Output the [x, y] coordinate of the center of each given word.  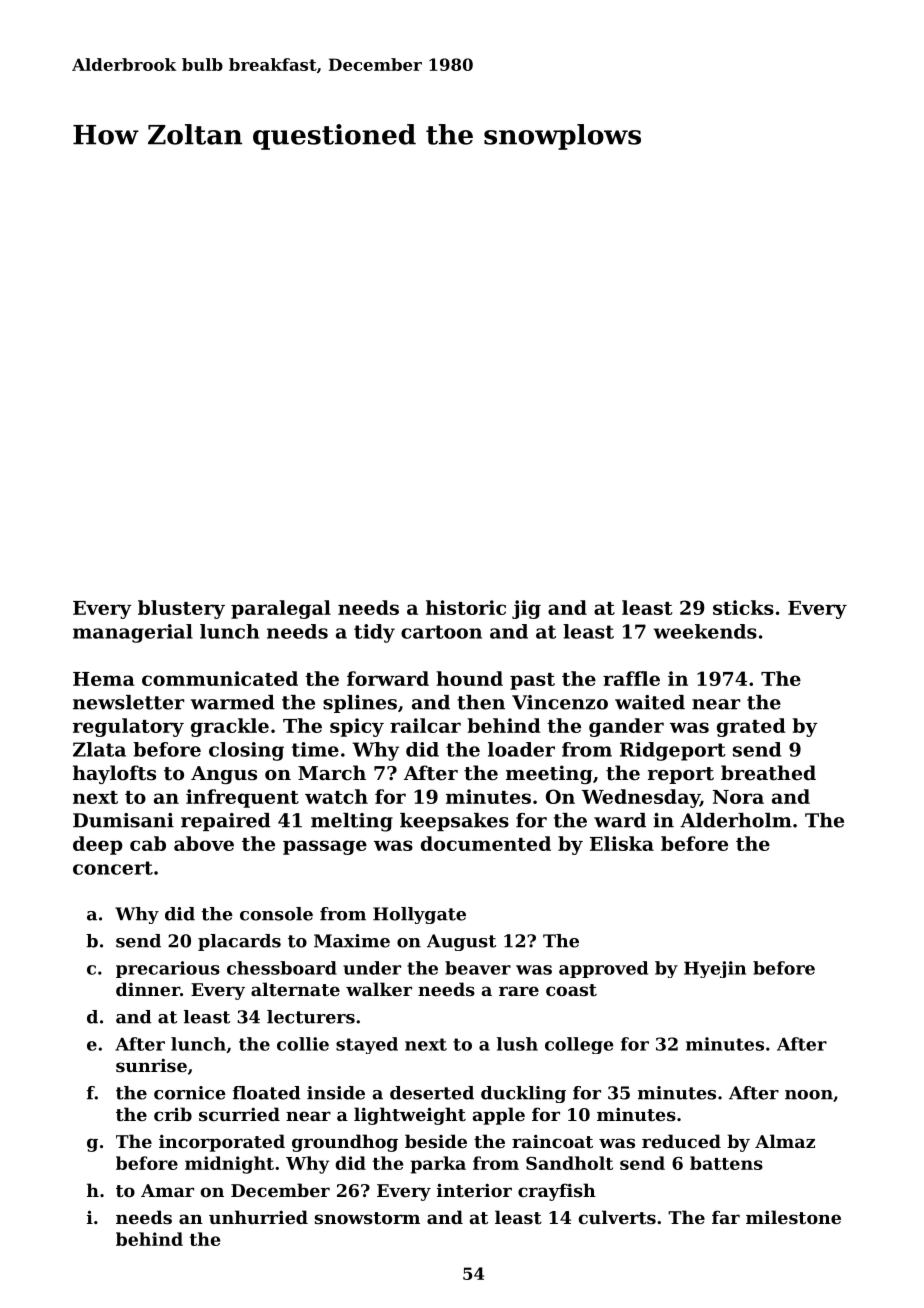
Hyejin [715, 969]
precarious [168, 969]
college [579, 1045]
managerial [133, 633]
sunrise [151, 1065]
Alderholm [736, 820]
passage [325, 847]
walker [379, 989]
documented [486, 843]
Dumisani [123, 820]
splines [360, 704]
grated [751, 727]
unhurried [258, 1217]
